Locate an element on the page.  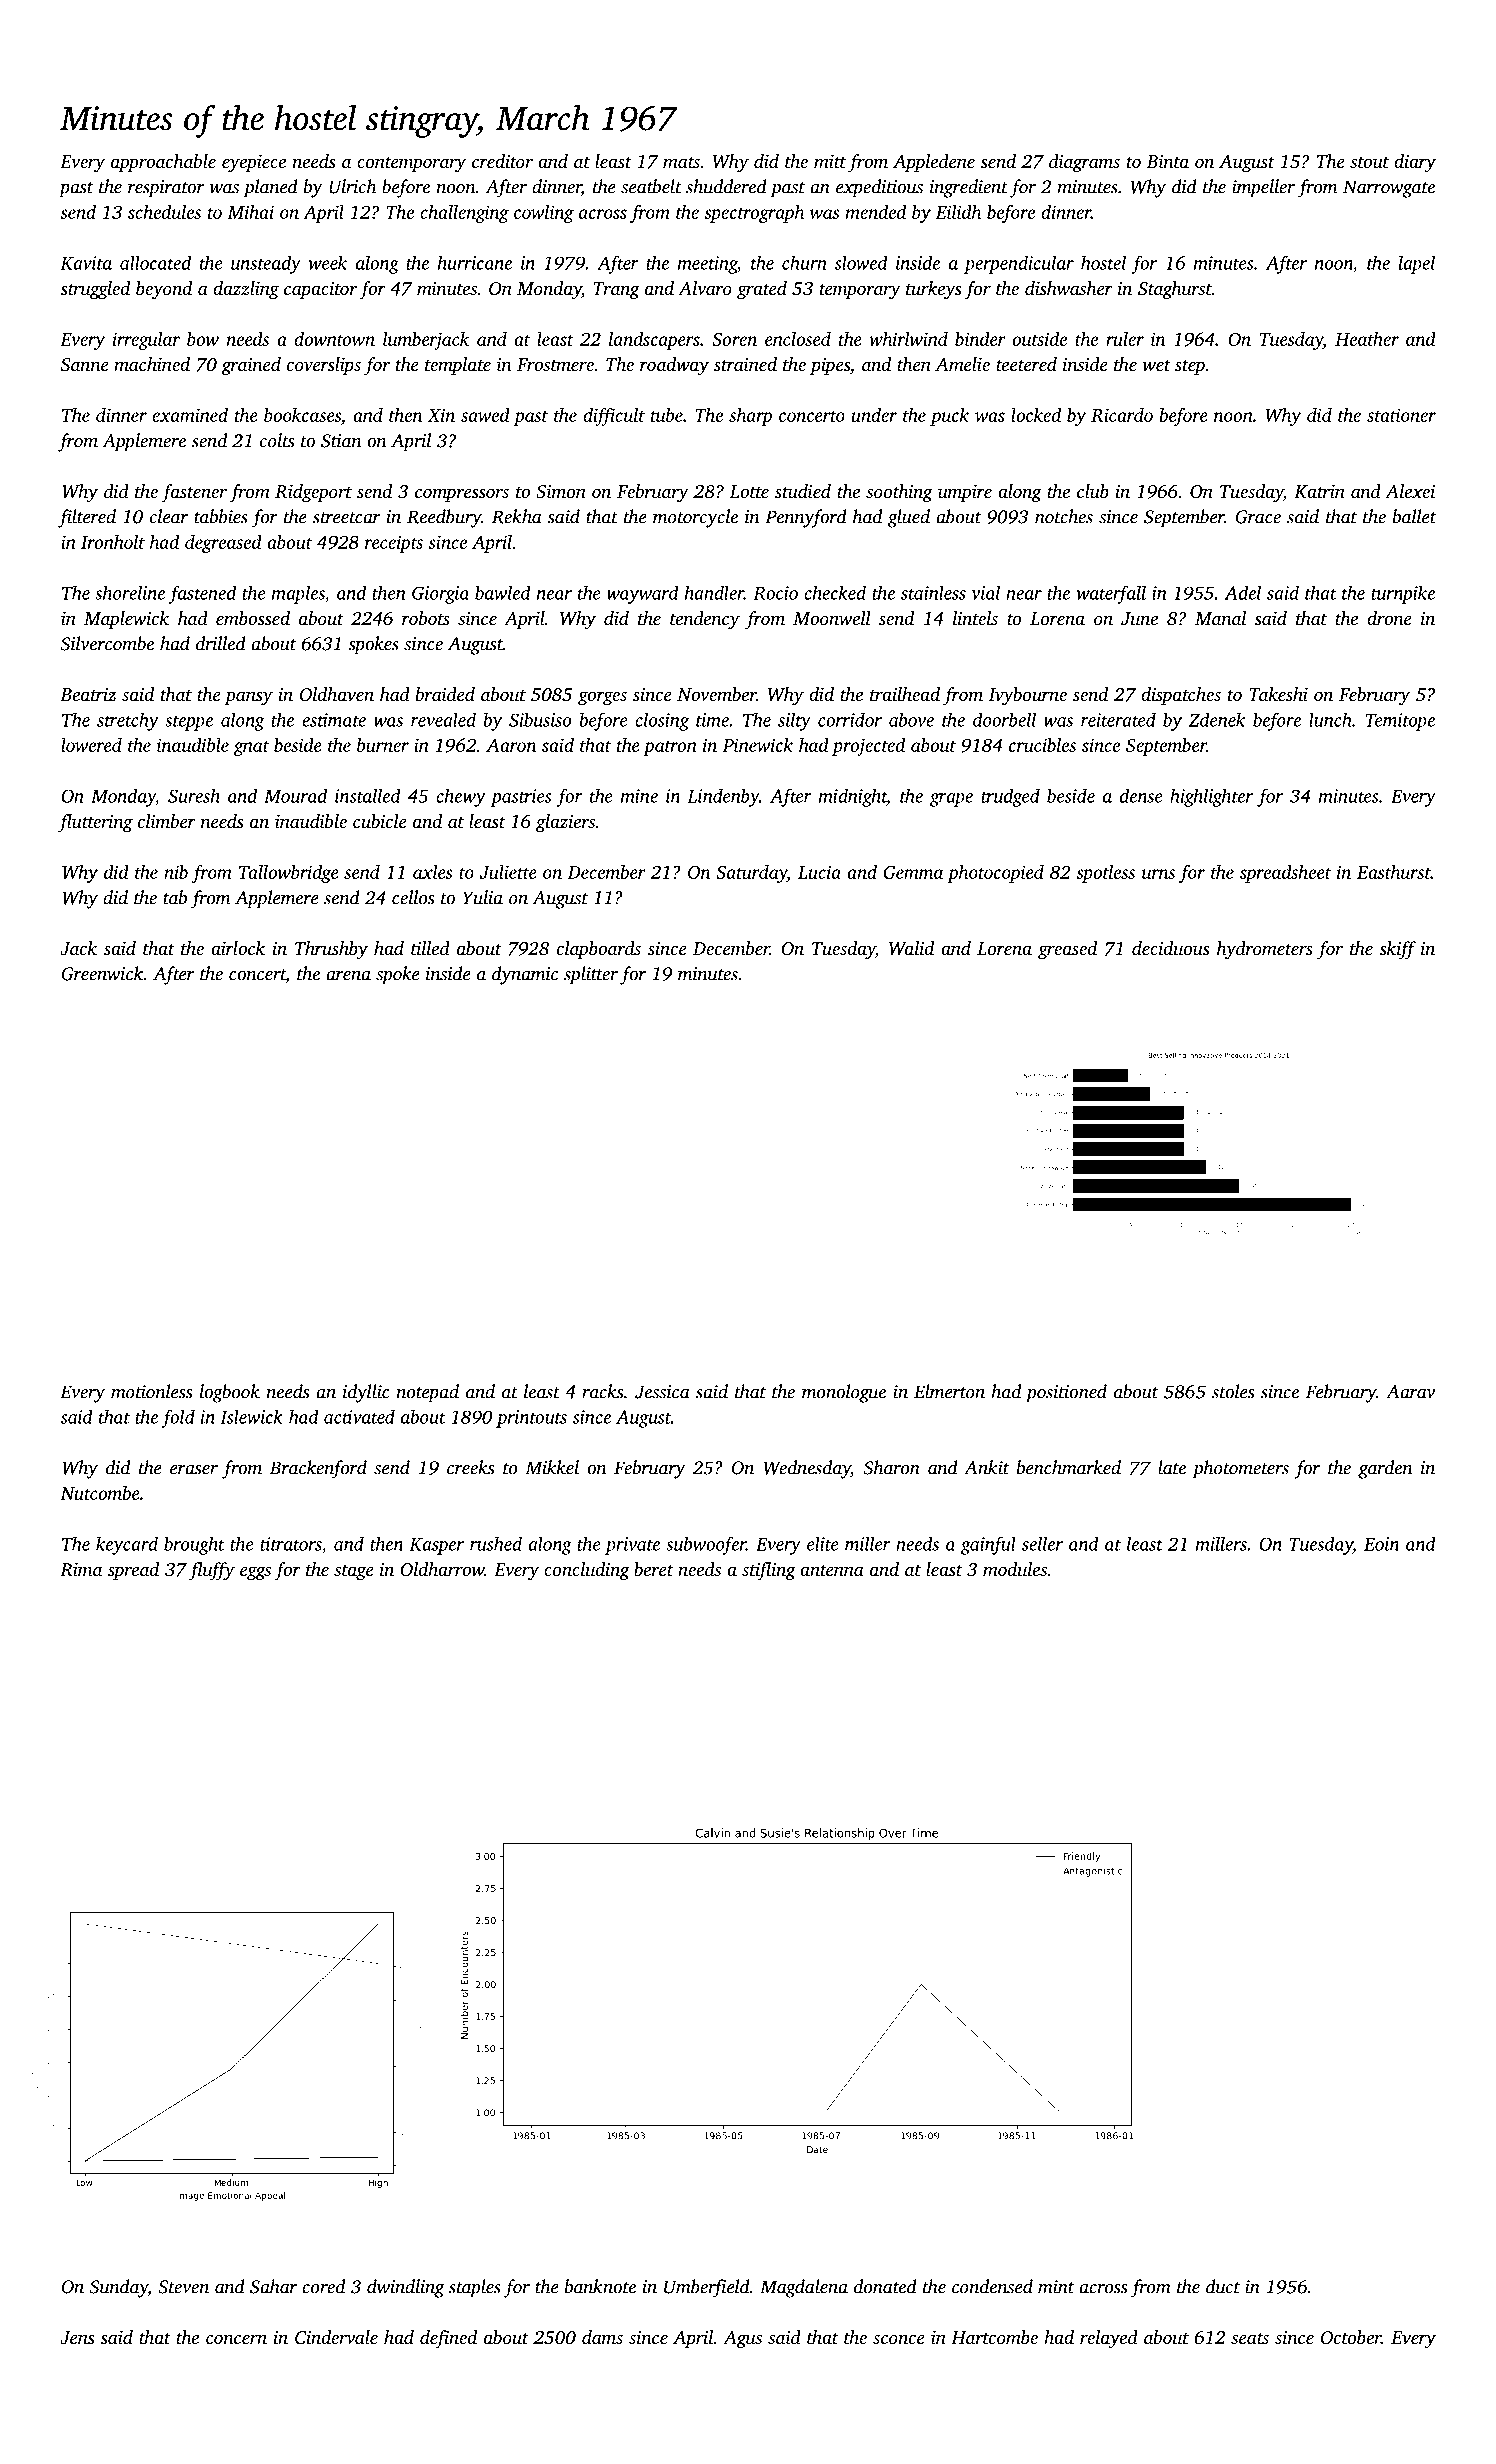
challenging is located at coordinates (464, 214).
